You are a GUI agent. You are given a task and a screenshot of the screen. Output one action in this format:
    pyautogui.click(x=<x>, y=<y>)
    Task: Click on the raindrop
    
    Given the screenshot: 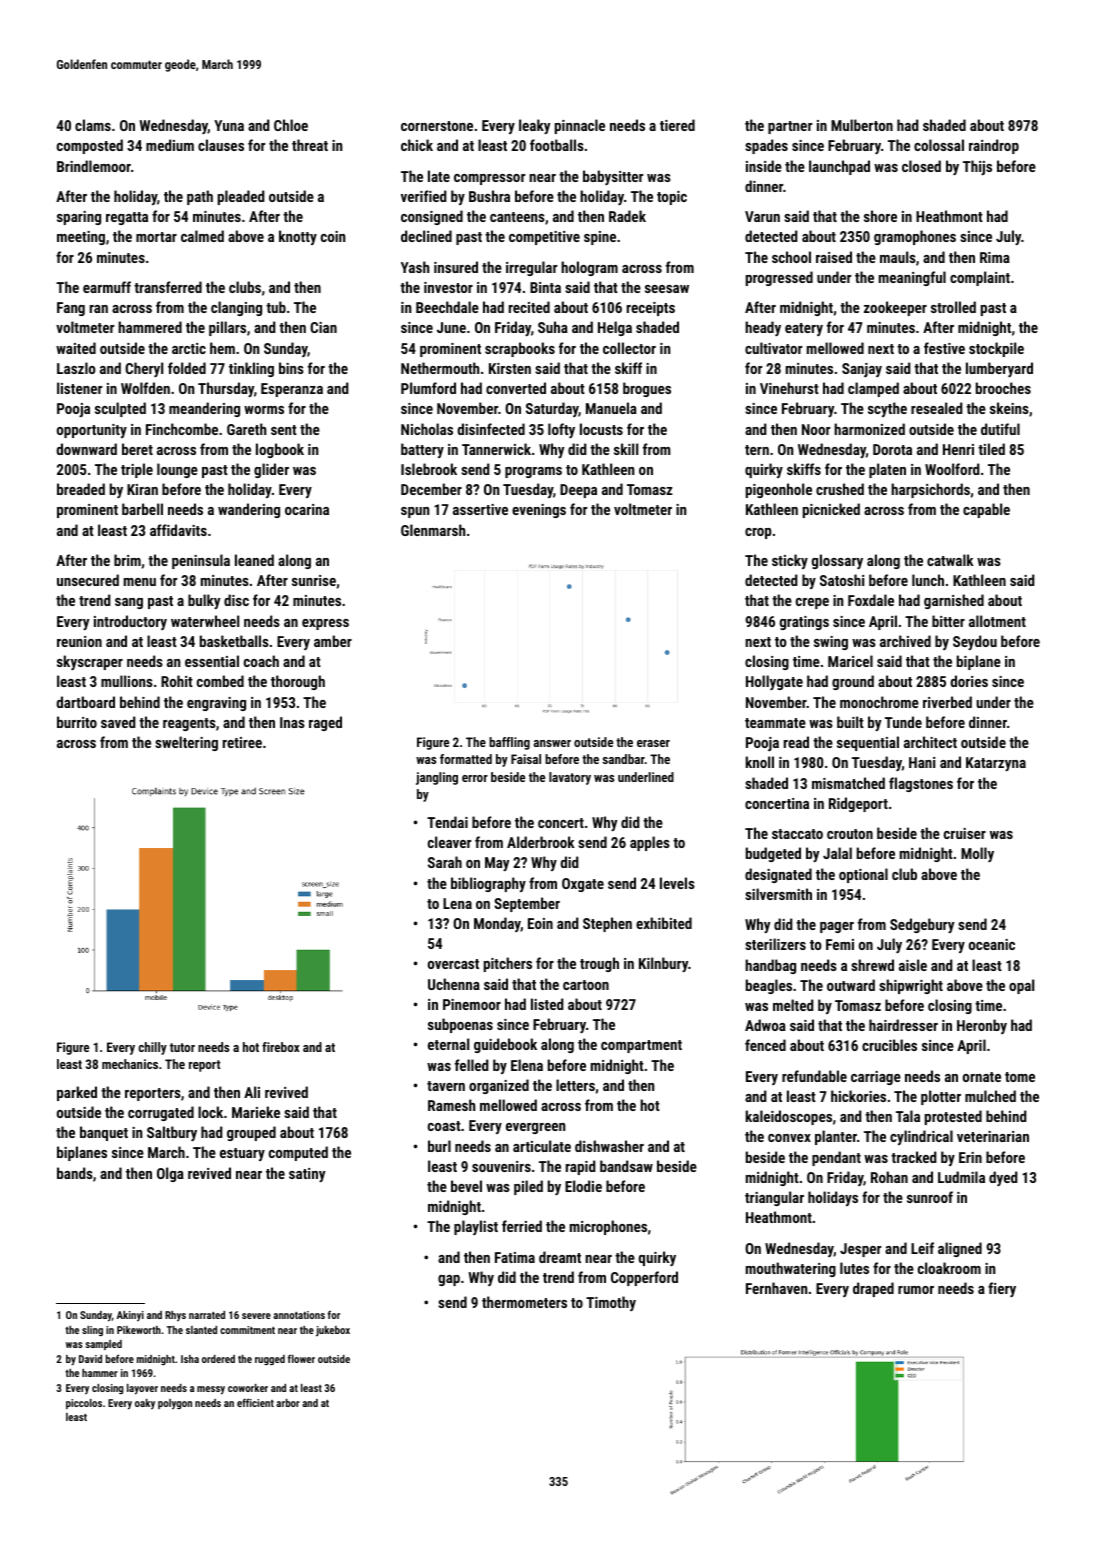 What is the action you would take?
    pyautogui.click(x=994, y=146)
